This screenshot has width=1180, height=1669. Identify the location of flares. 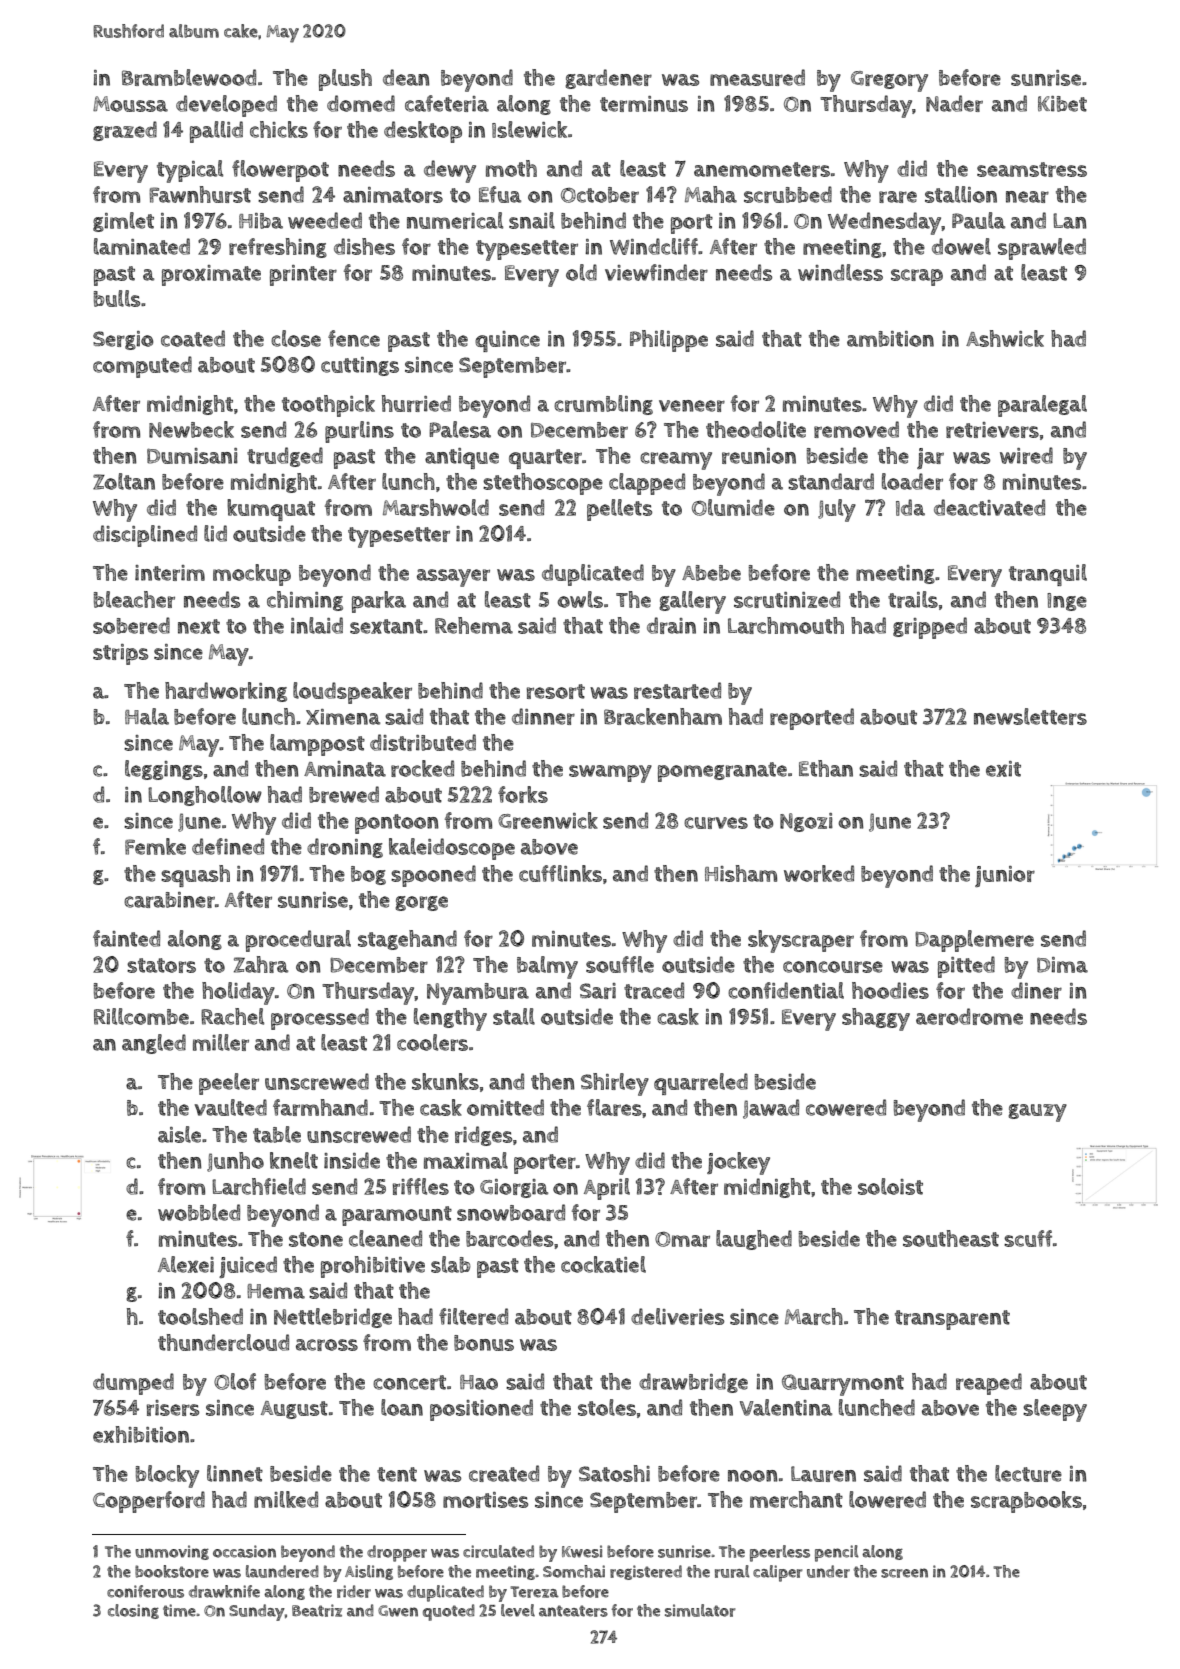
(614, 1107).
